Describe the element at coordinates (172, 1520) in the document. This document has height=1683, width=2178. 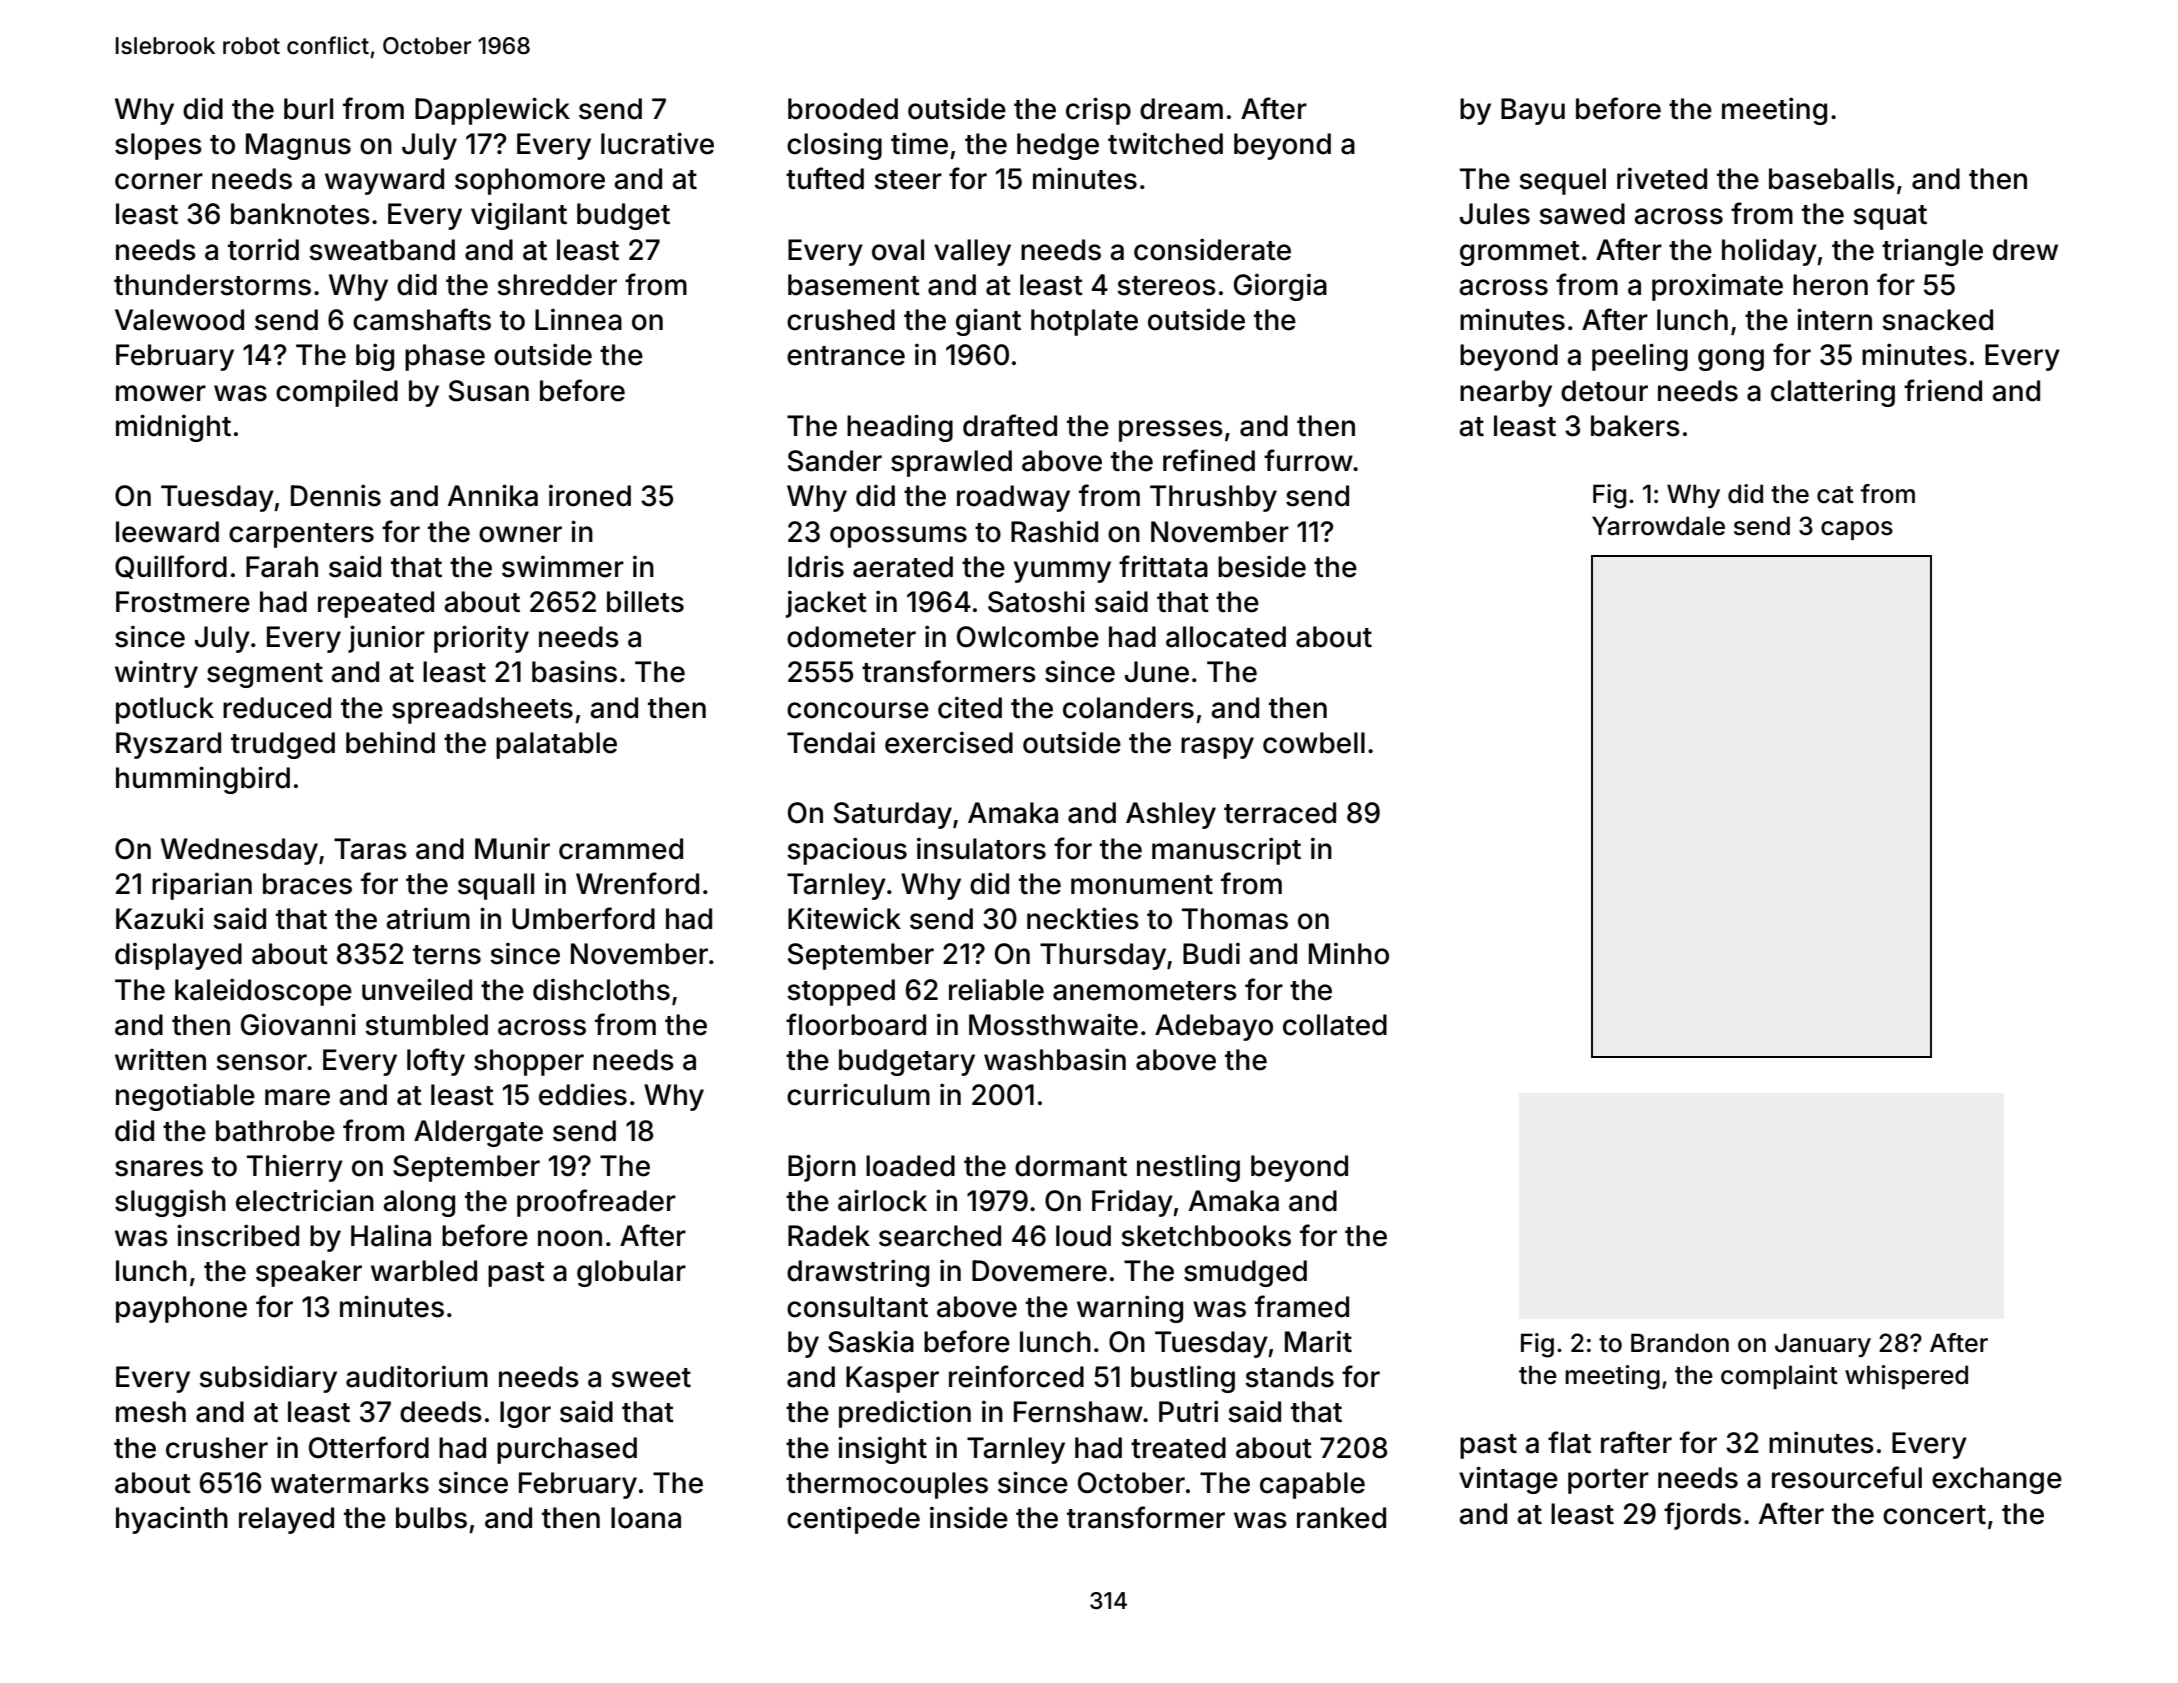
I see `hyacinth` at that location.
